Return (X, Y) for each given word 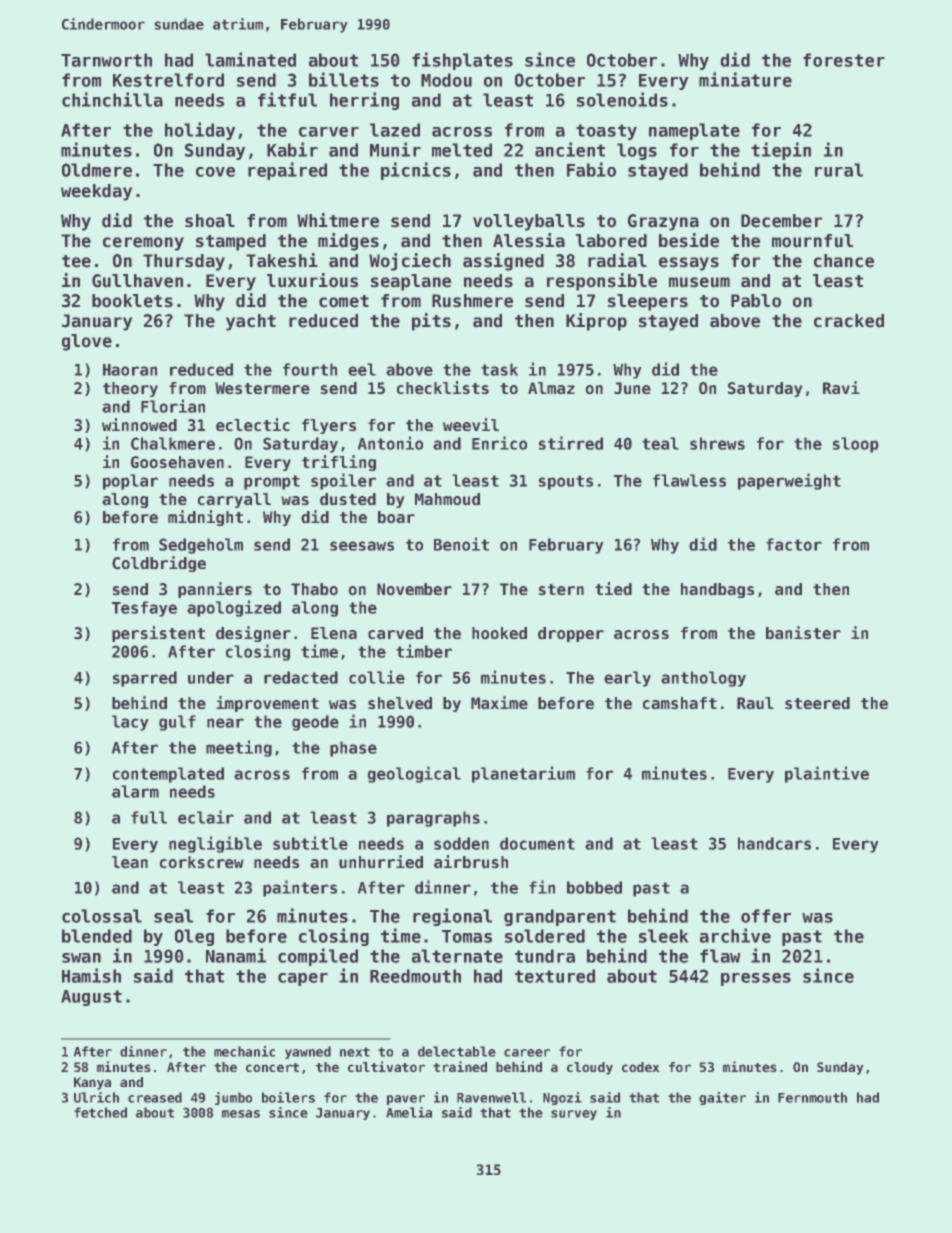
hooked (499, 633)
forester (844, 60)
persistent (158, 634)
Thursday (184, 262)
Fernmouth (812, 1097)
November (414, 589)
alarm (135, 791)
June (632, 388)
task (499, 369)
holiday (200, 131)
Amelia (409, 1112)
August (91, 998)
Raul (755, 703)
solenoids (622, 99)
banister (803, 633)
